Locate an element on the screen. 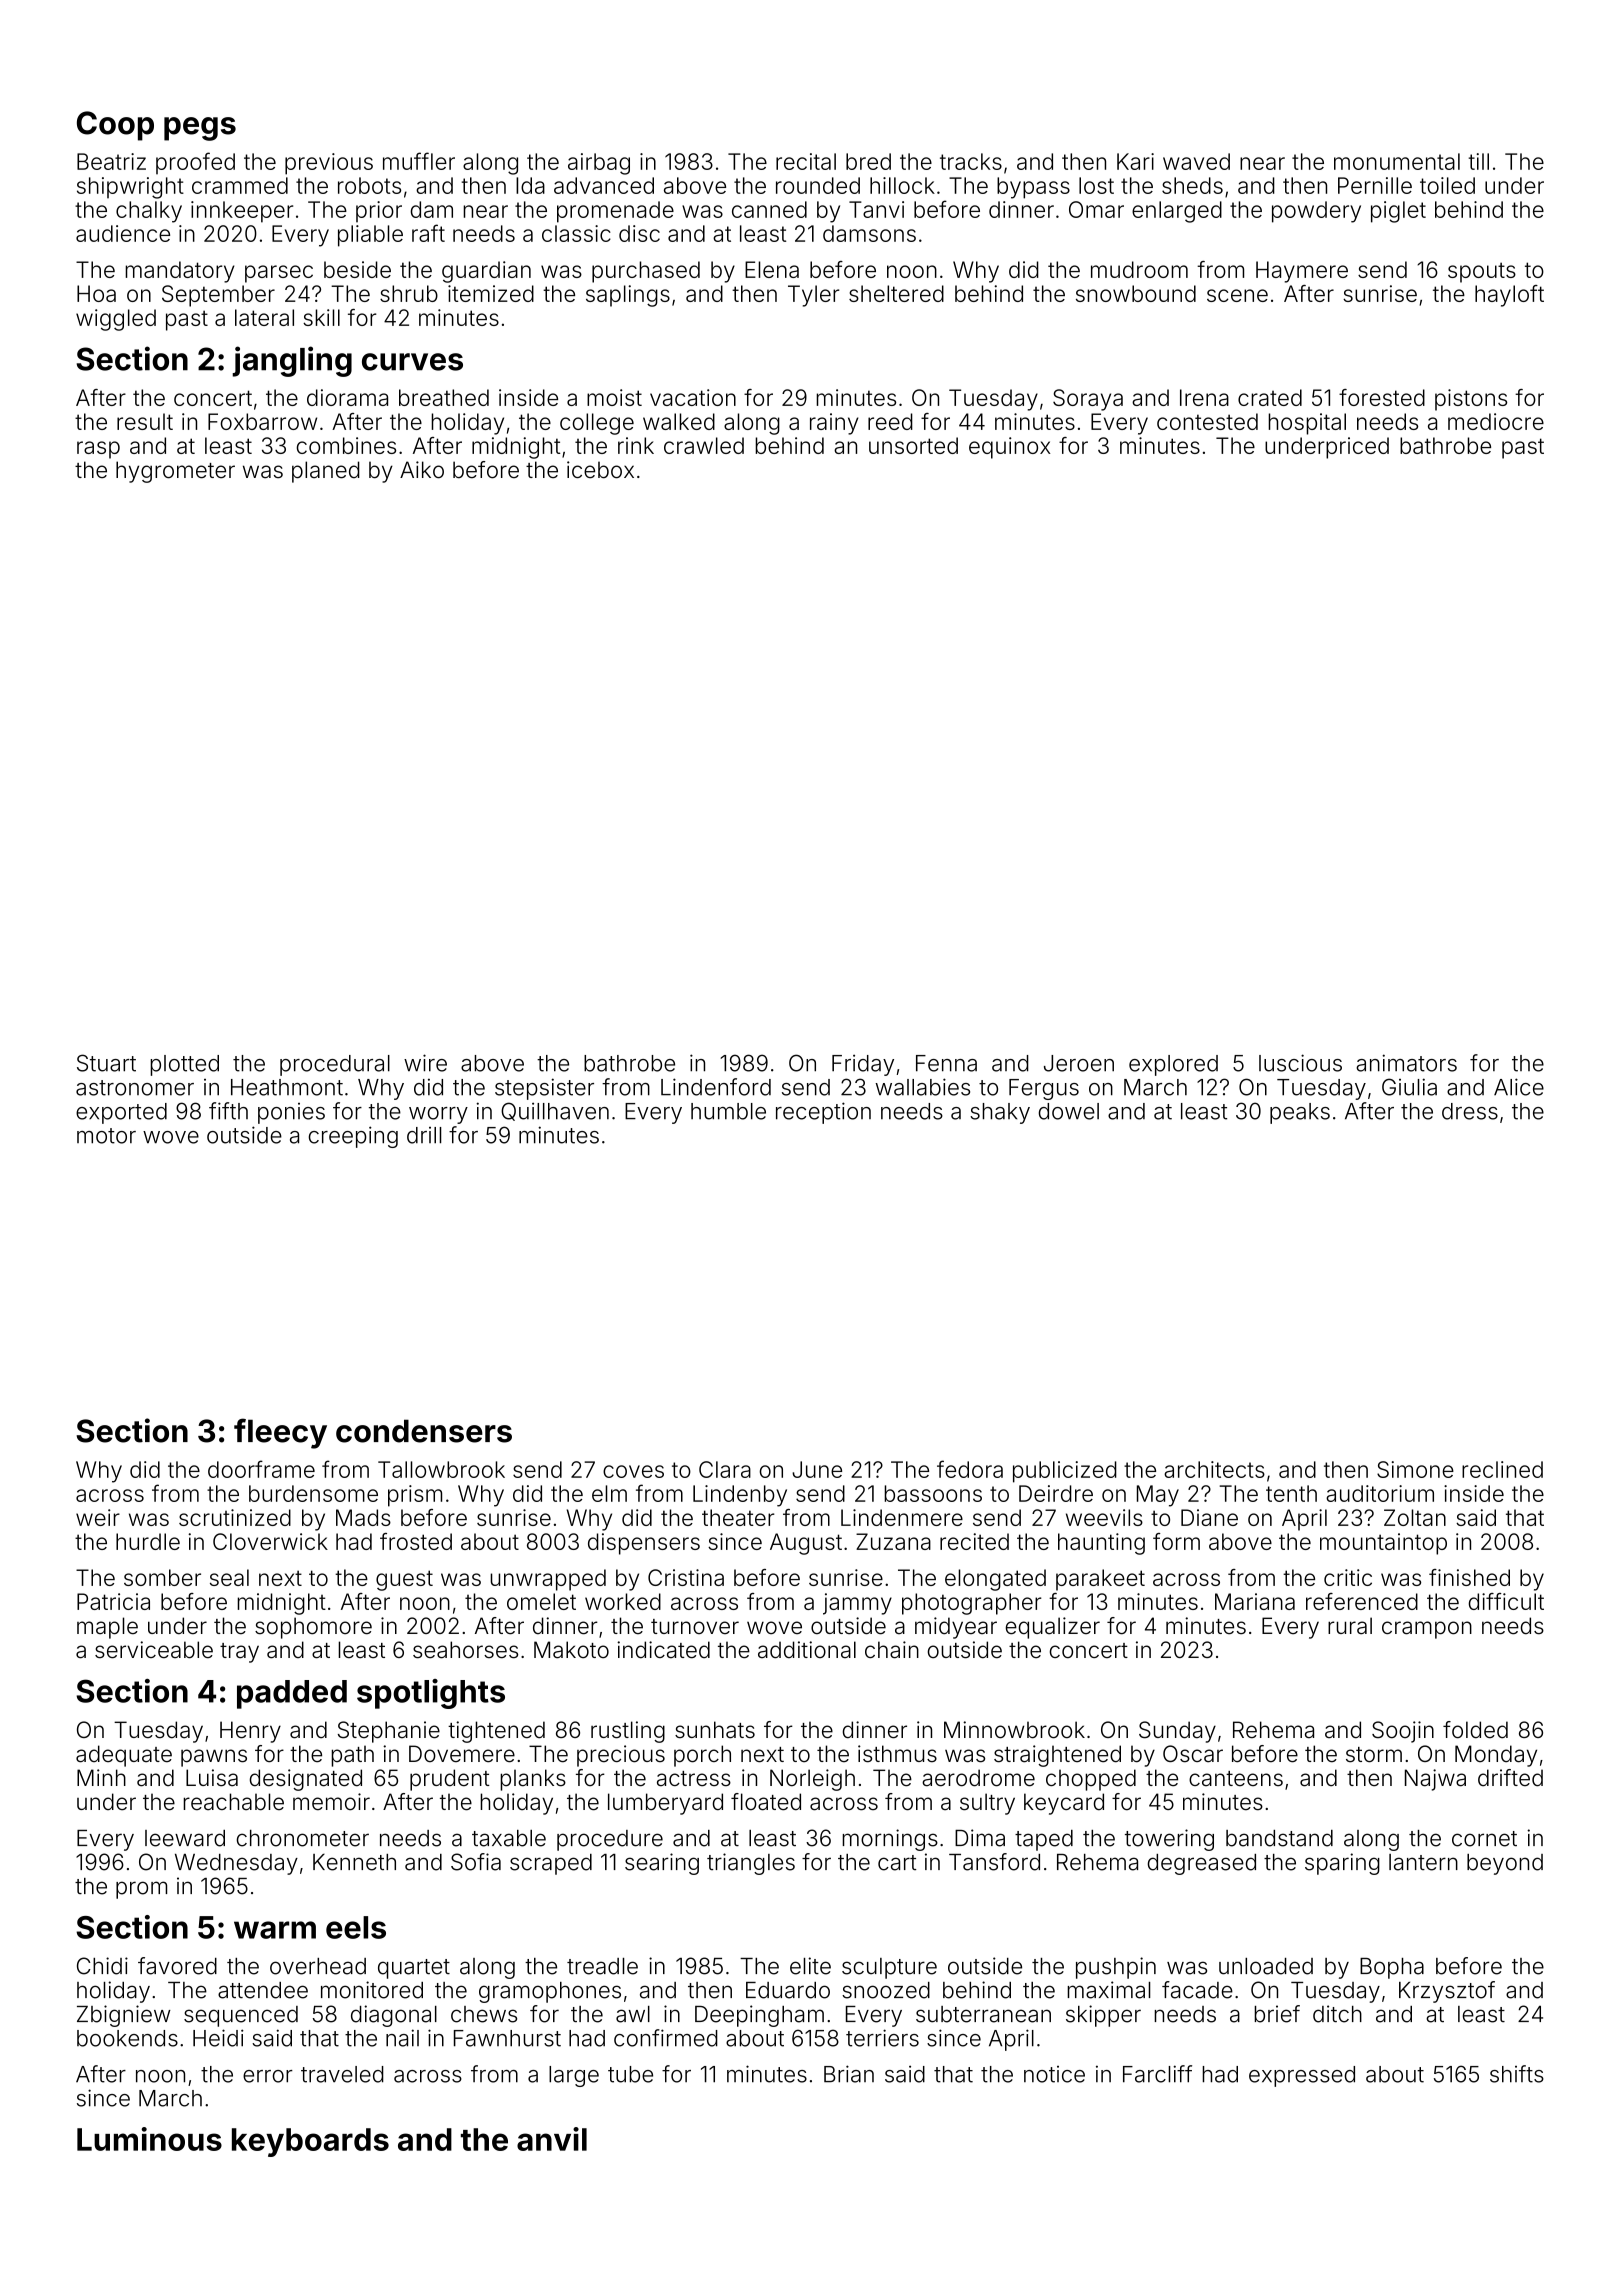 The image size is (1620, 2292). recital is located at coordinates (806, 161).
